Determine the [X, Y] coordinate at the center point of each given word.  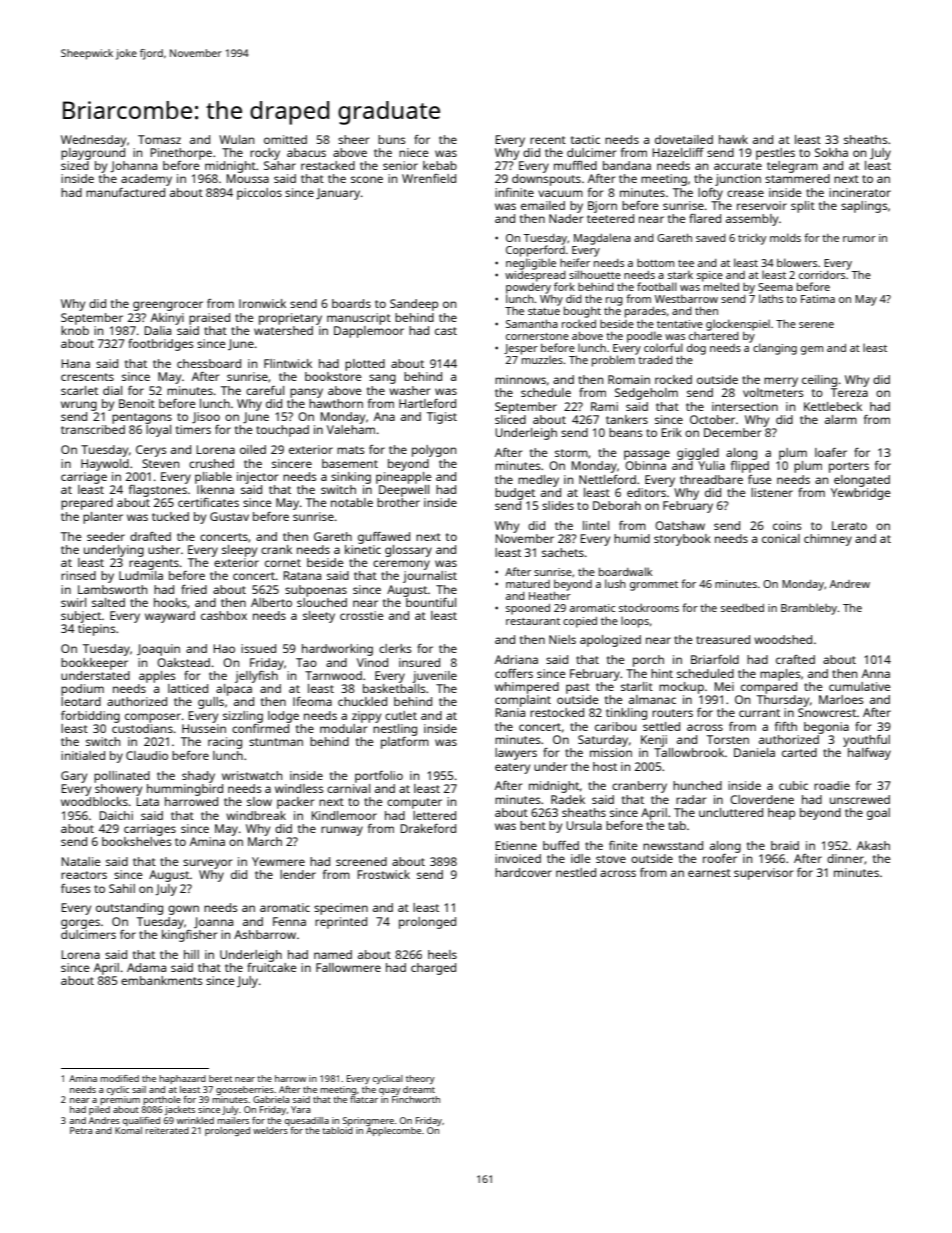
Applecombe [393, 1131]
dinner [845, 858]
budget [515, 494]
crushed [211, 463]
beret [220, 1078]
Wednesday [93, 141]
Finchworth [416, 1099]
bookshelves [137, 841]
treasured [723, 639]
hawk [733, 139]
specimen [341, 909]
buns [392, 139]
